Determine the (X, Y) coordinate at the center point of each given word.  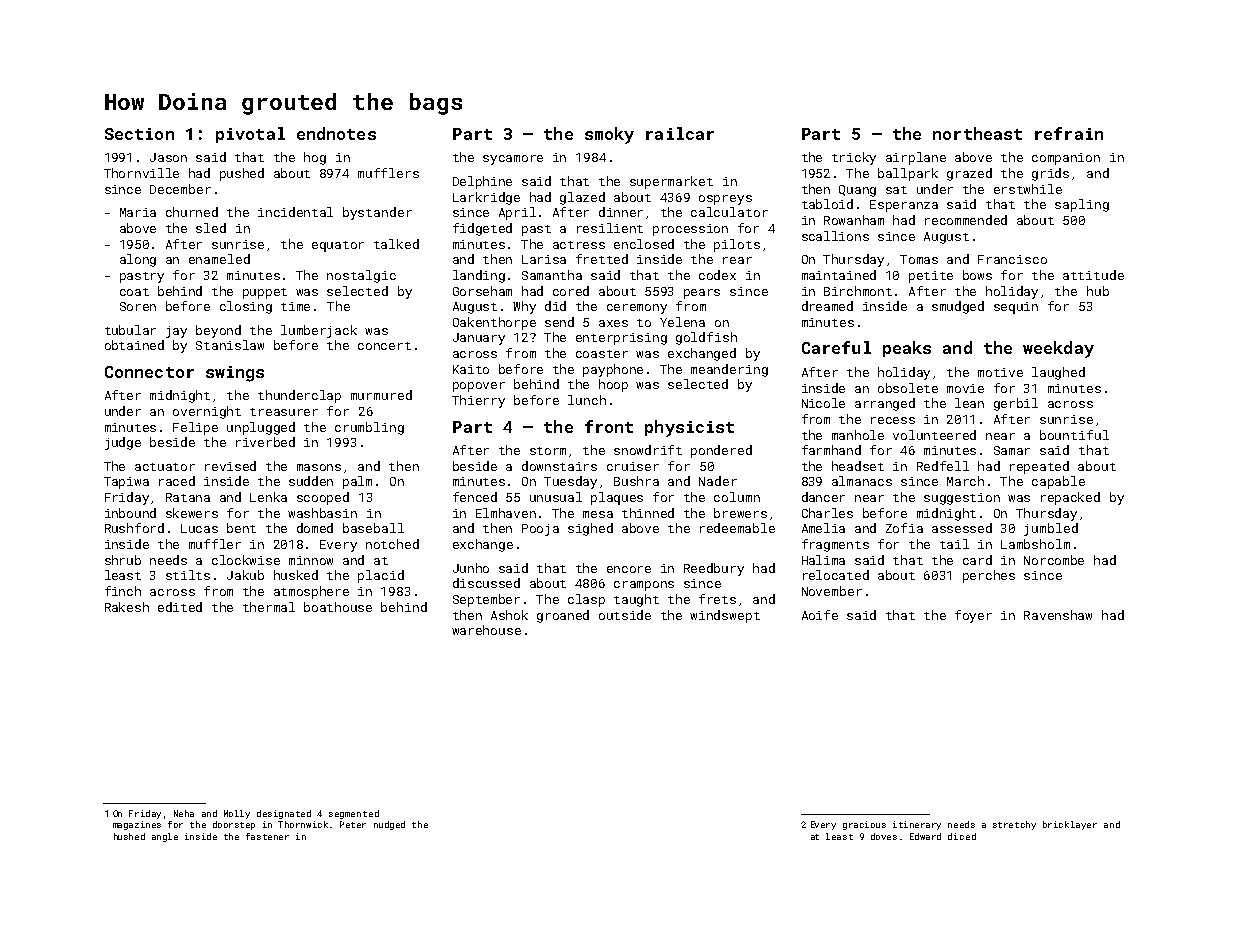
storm (548, 451)
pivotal (250, 135)
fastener (267, 836)
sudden (311, 481)
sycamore (513, 160)
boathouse (338, 607)
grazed (969, 174)
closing (246, 307)
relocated (836, 575)
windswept (725, 616)
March (965, 481)
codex (717, 275)
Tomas (919, 259)
